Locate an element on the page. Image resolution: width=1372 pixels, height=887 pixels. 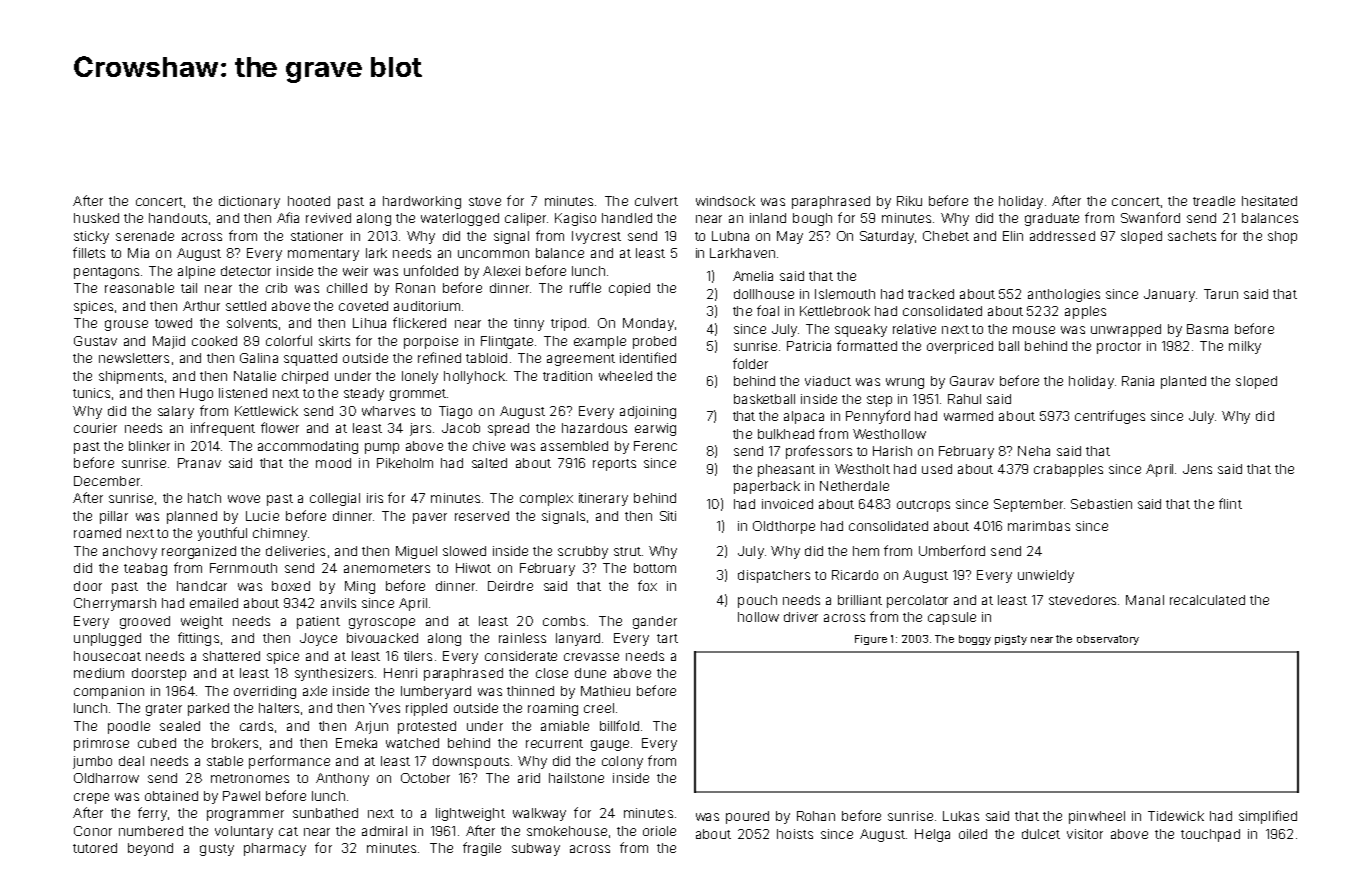
oiled is located at coordinates (973, 834).
